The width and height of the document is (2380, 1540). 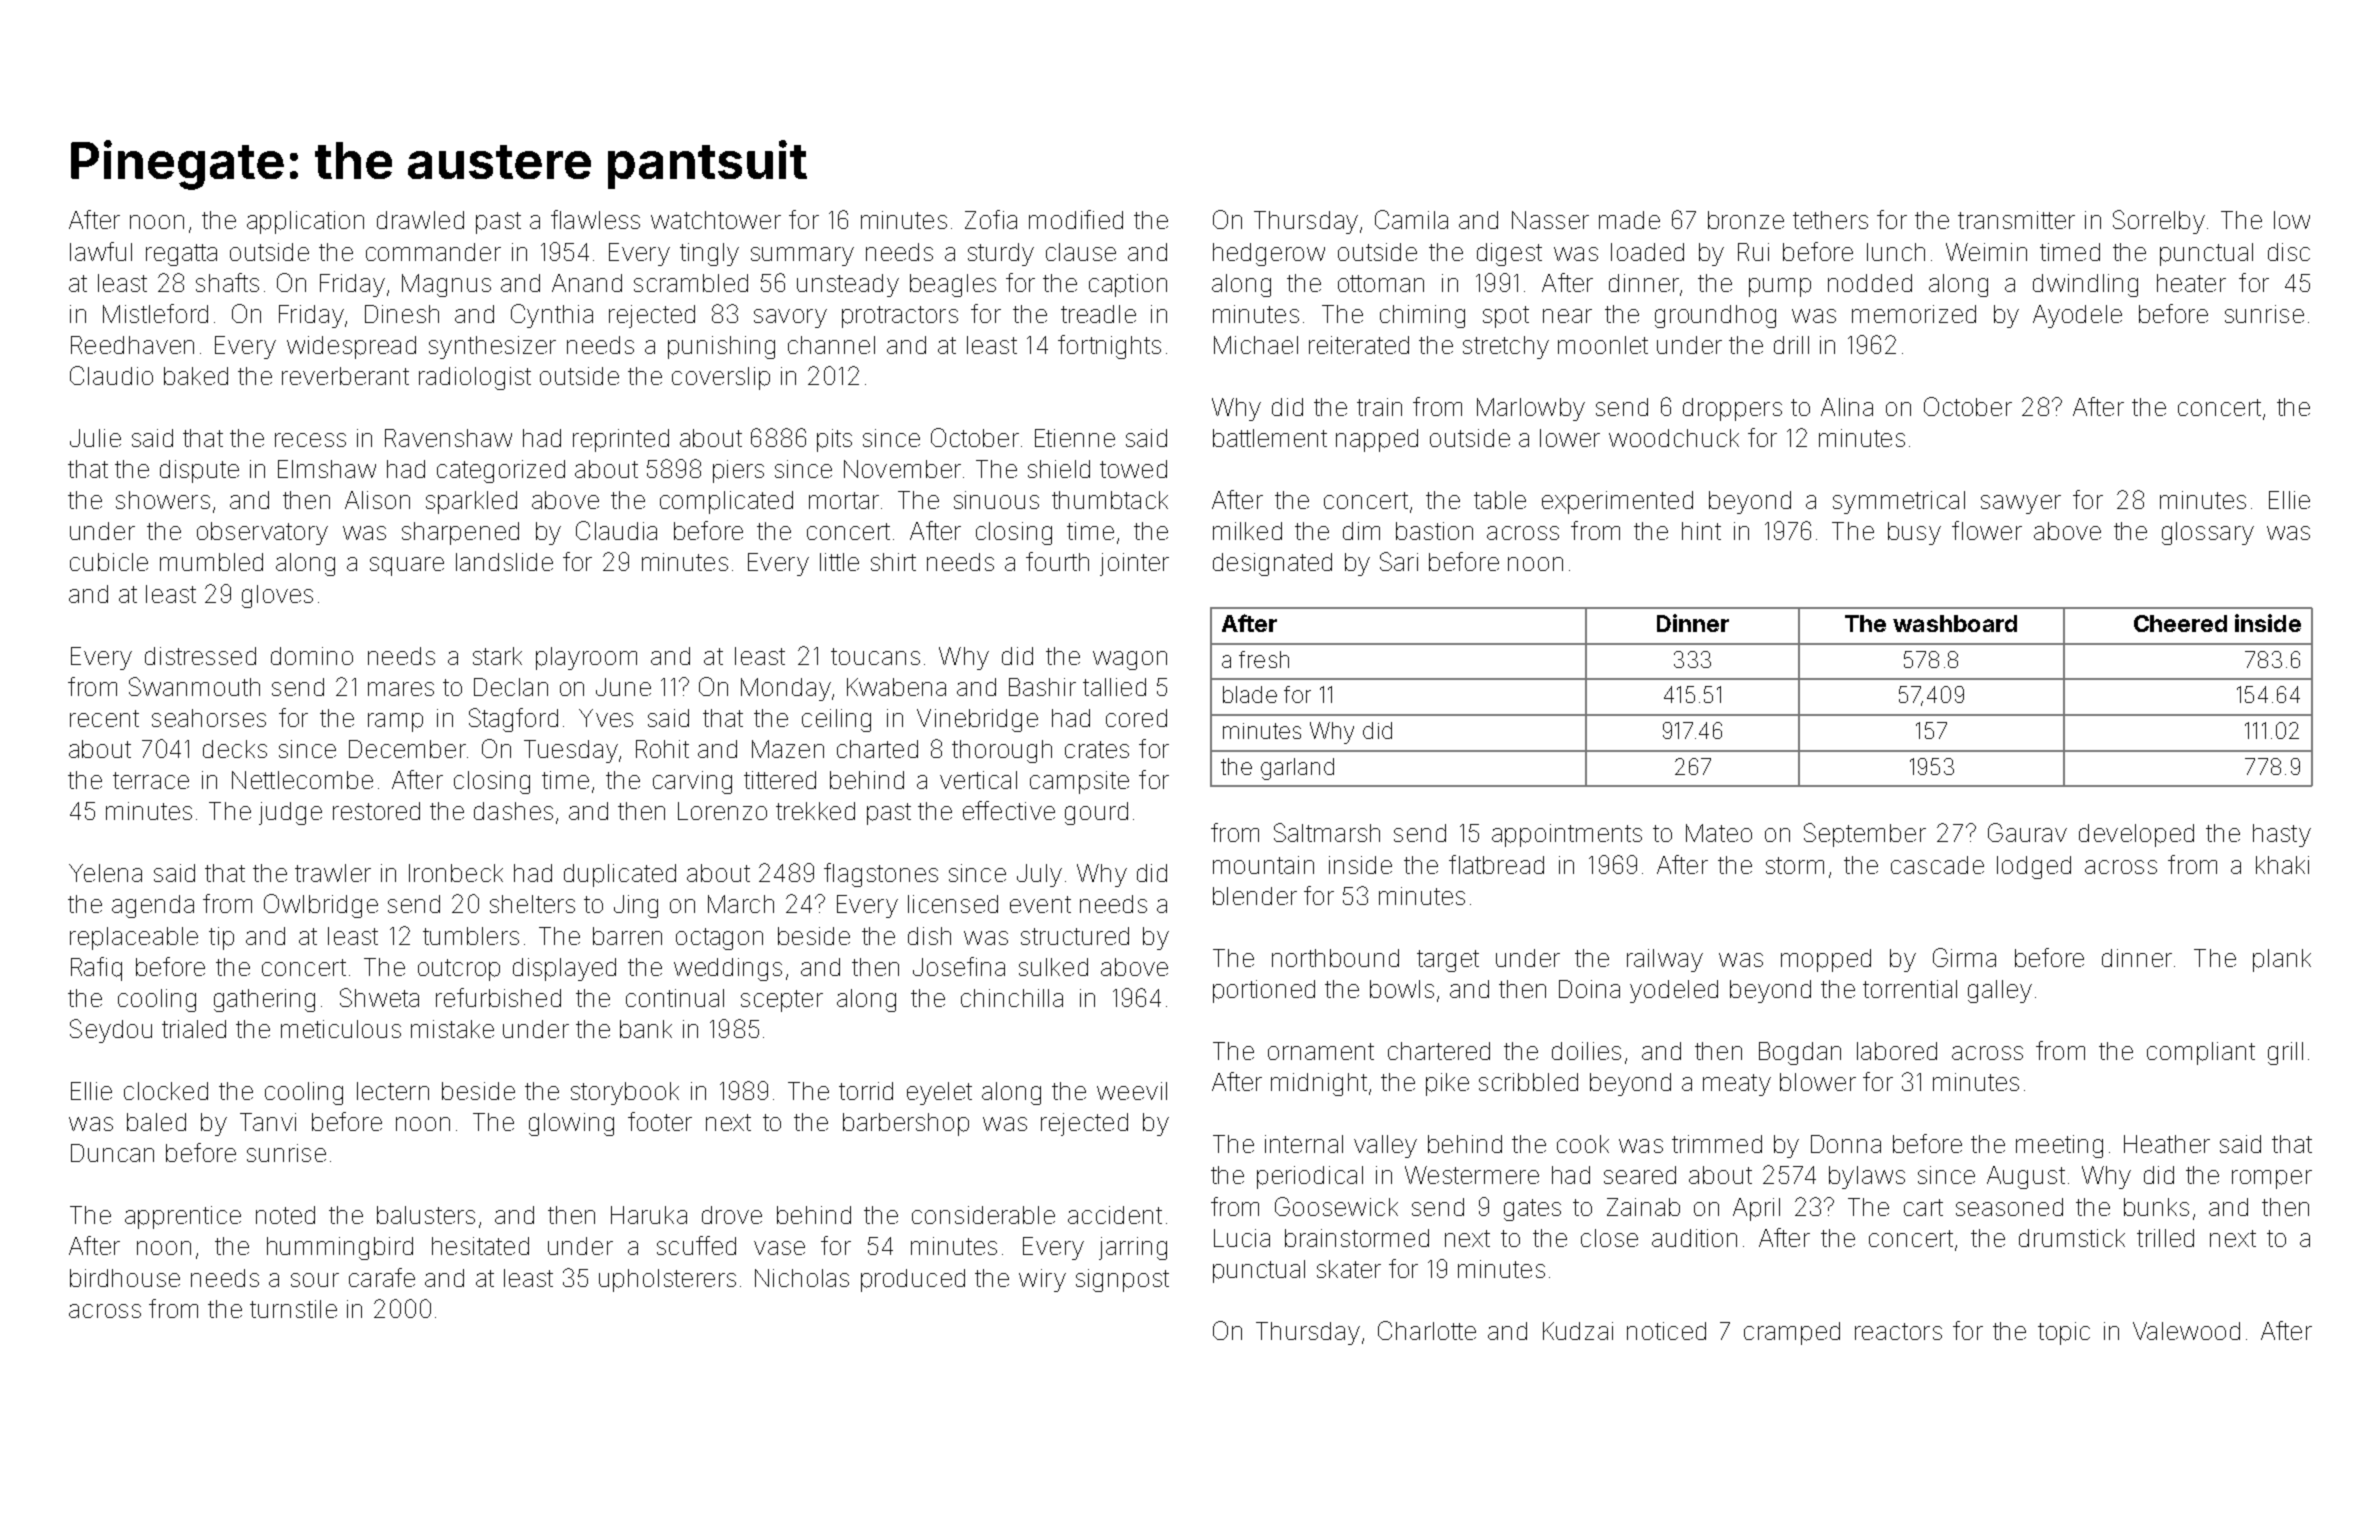 What do you see at coordinates (2021, 504) in the document?
I see `sawyer` at bounding box center [2021, 504].
